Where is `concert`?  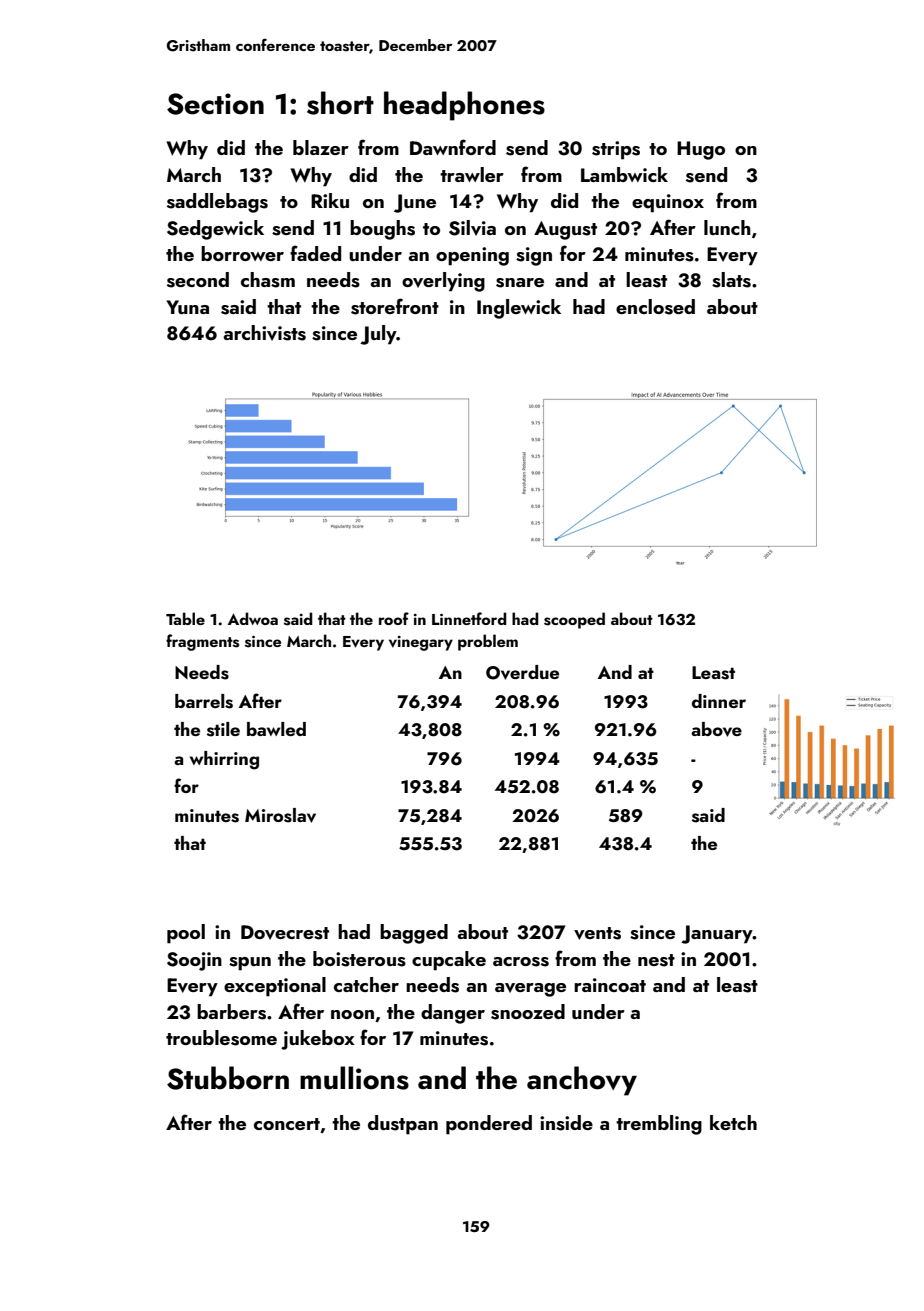
concert is located at coordinates (287, 1124).
